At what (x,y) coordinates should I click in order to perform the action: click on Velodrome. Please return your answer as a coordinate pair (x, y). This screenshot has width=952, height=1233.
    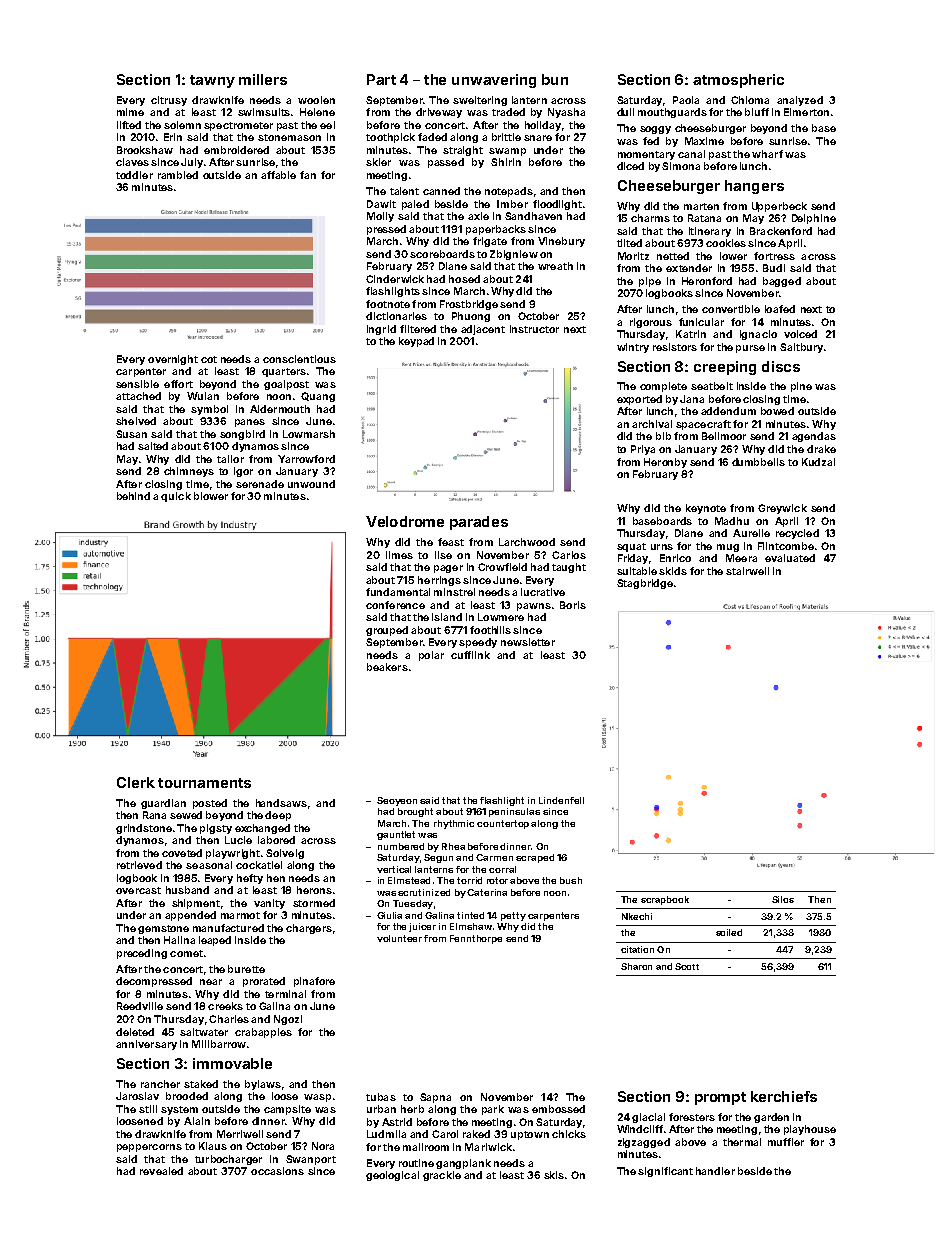
    Looking at the image, I should click on (405, 521).
